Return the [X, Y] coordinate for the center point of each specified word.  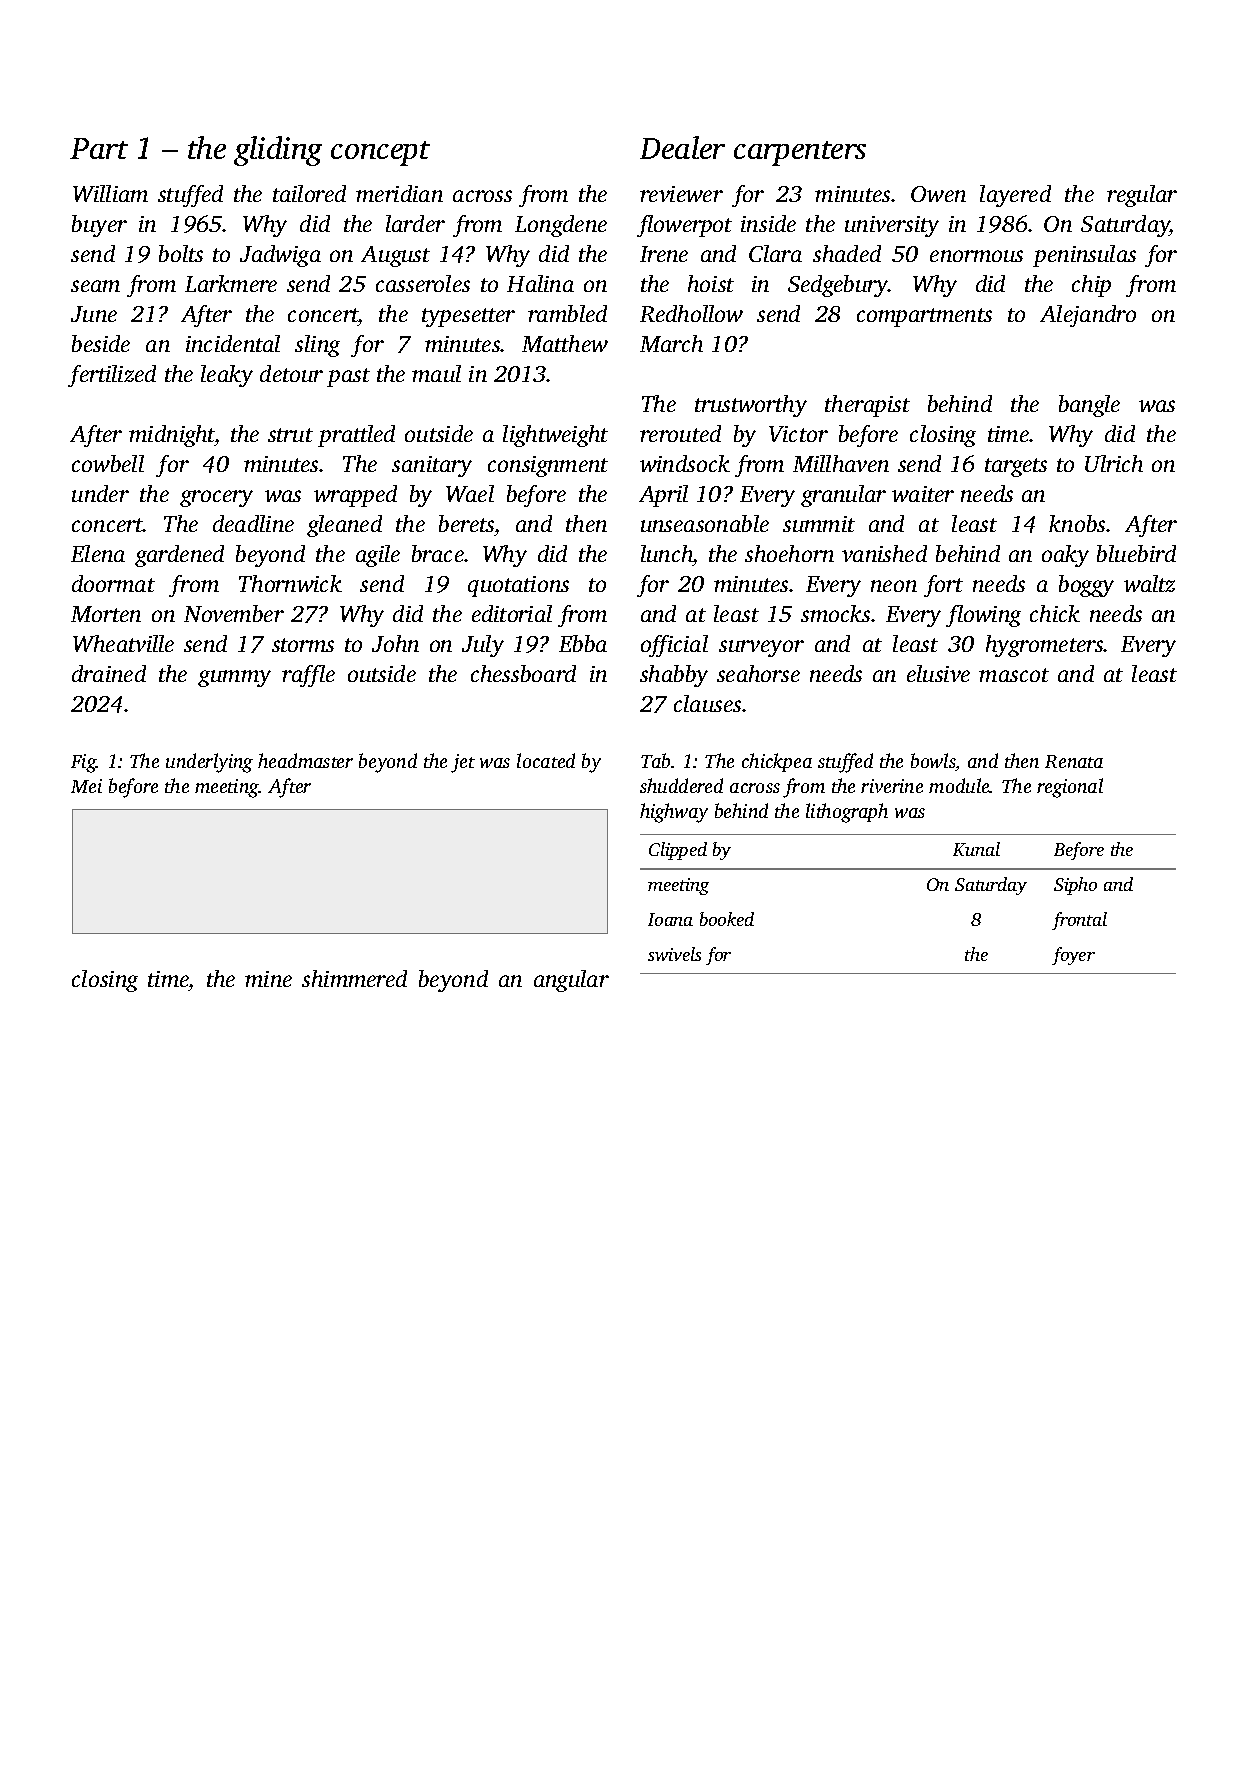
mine [268, 979]
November [234, 613]
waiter [923, 494]
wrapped [355, 496]
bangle [1089, 406]
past [348, 377]
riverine [892, 786]
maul [436, 373]
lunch [667, 553]
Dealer [682, 147]
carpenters [800, 153]
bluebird [1136, 553]
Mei [86, 786]
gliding [278, 151]
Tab [655, 760]
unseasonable [705, 523]
